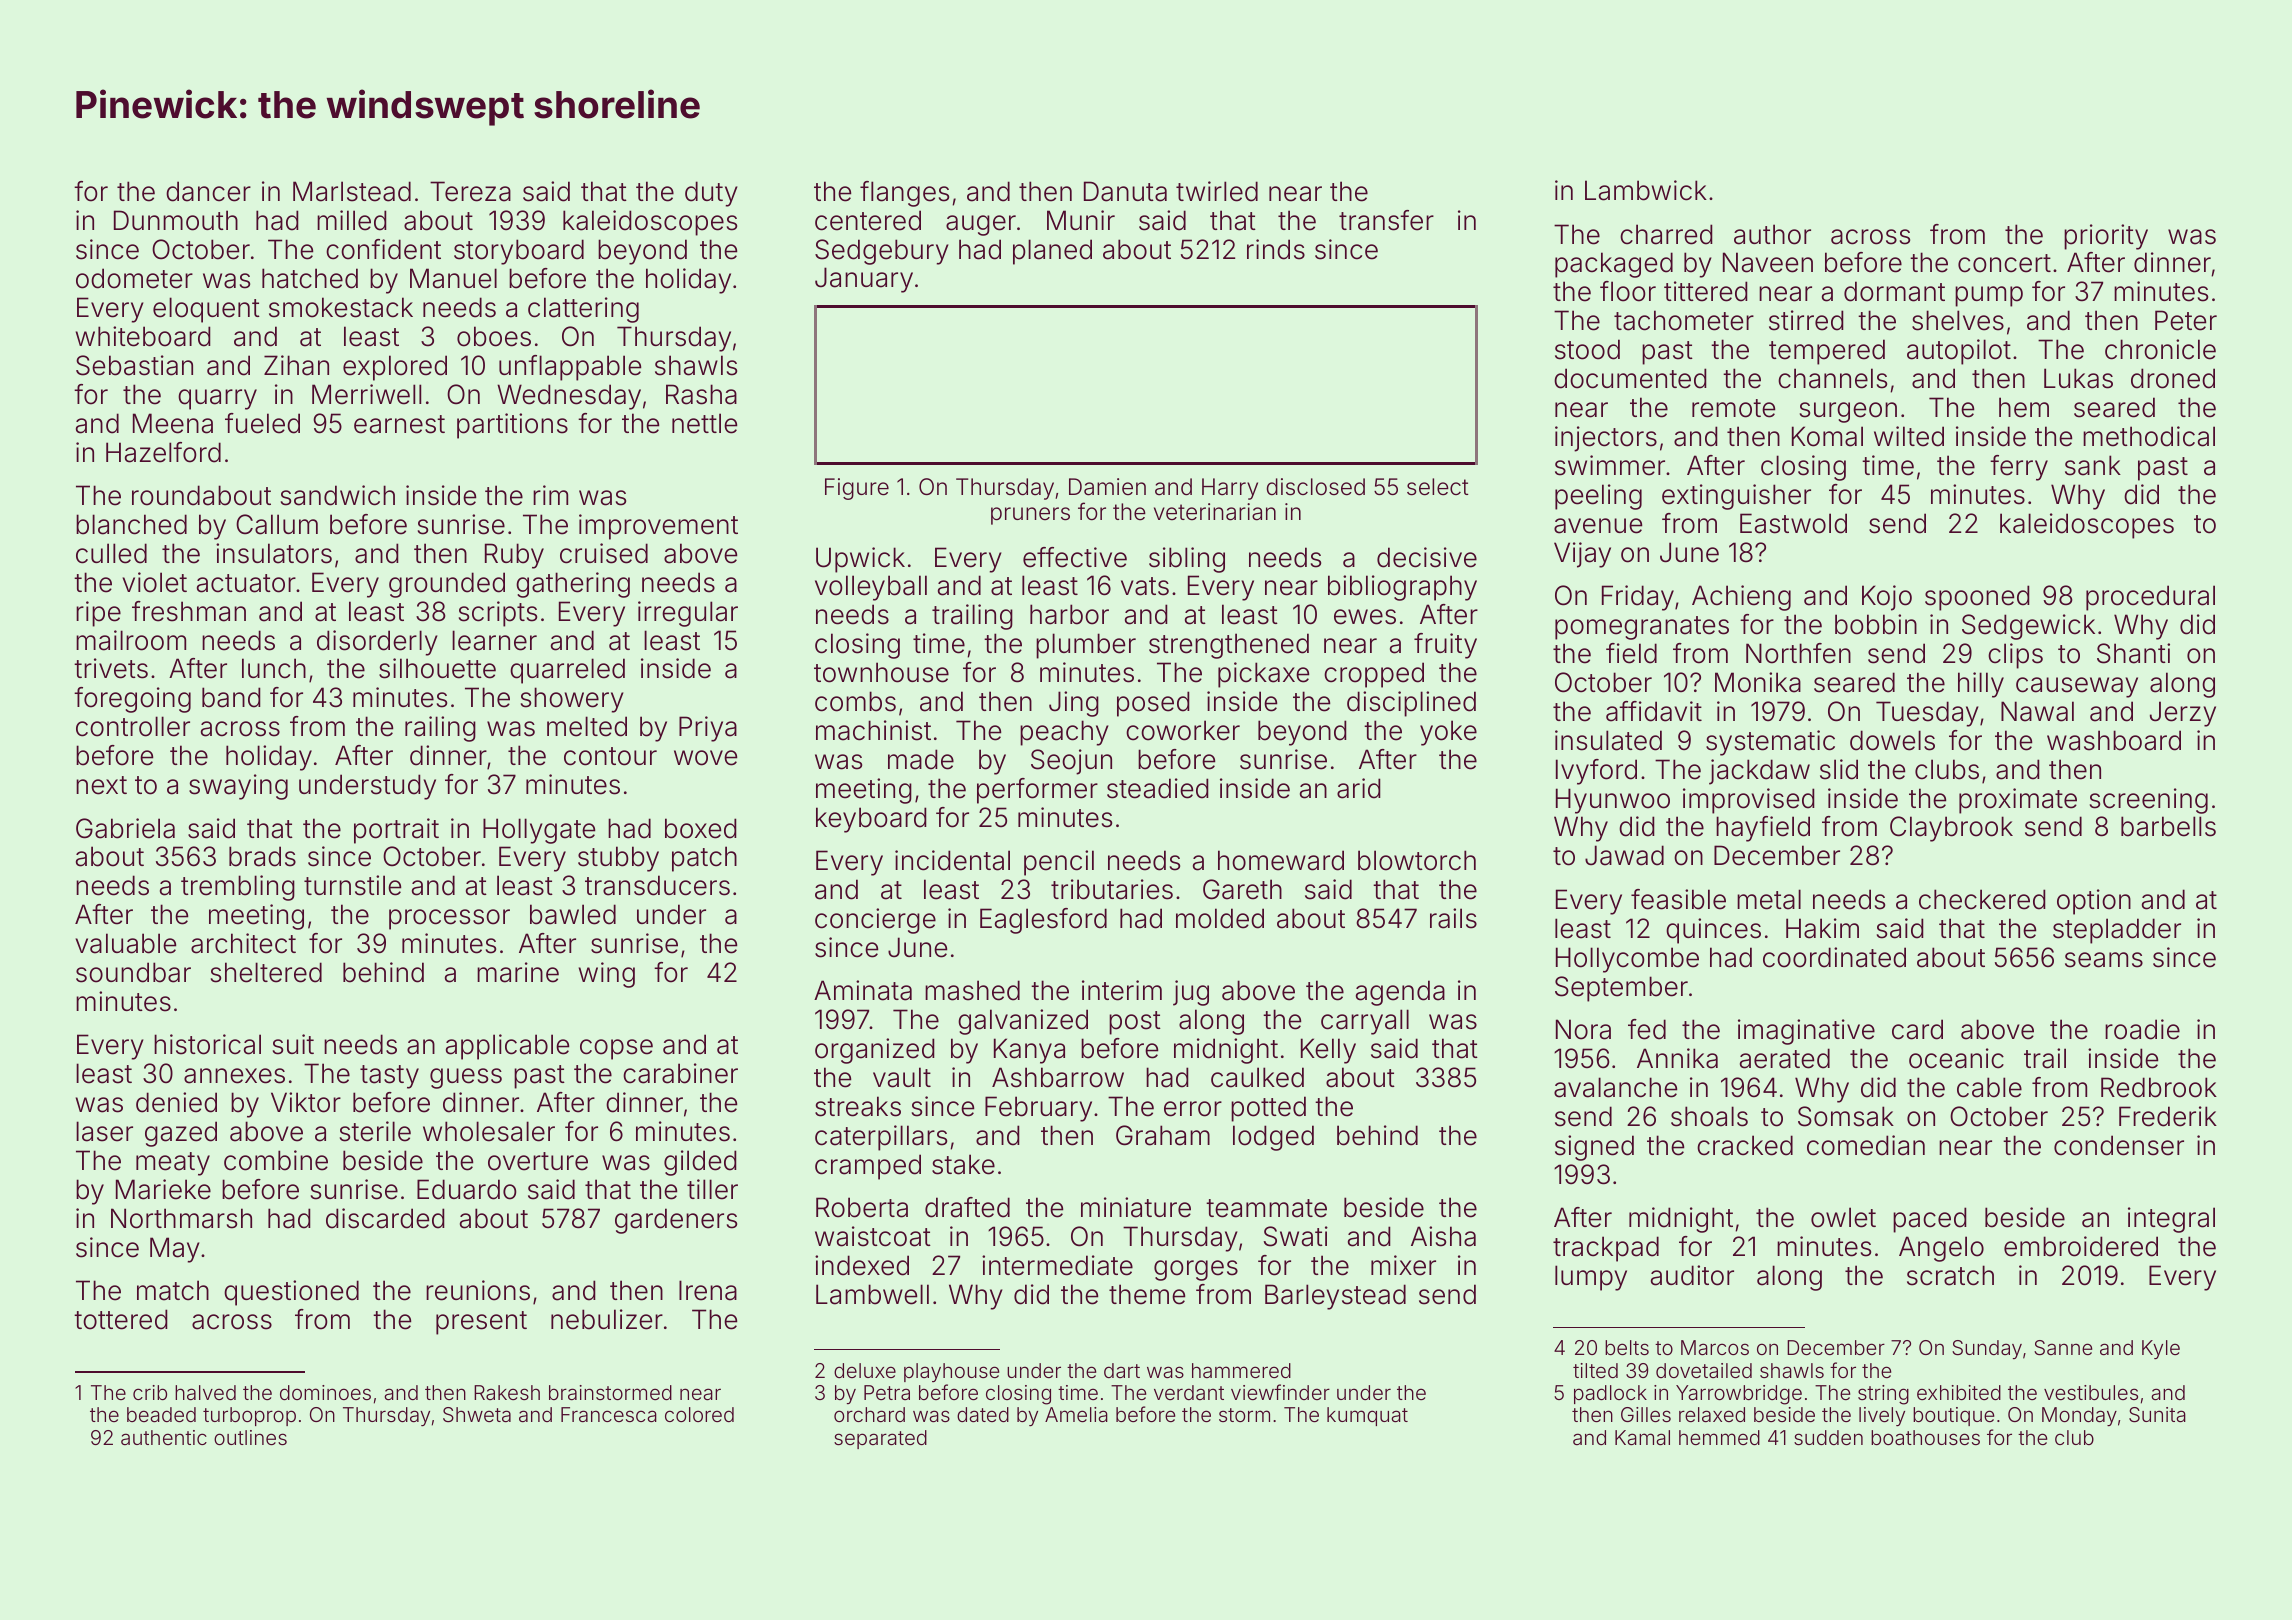 The width and height of the document is (2292, 1620). I want to click on separated, so click(880, 1439).
